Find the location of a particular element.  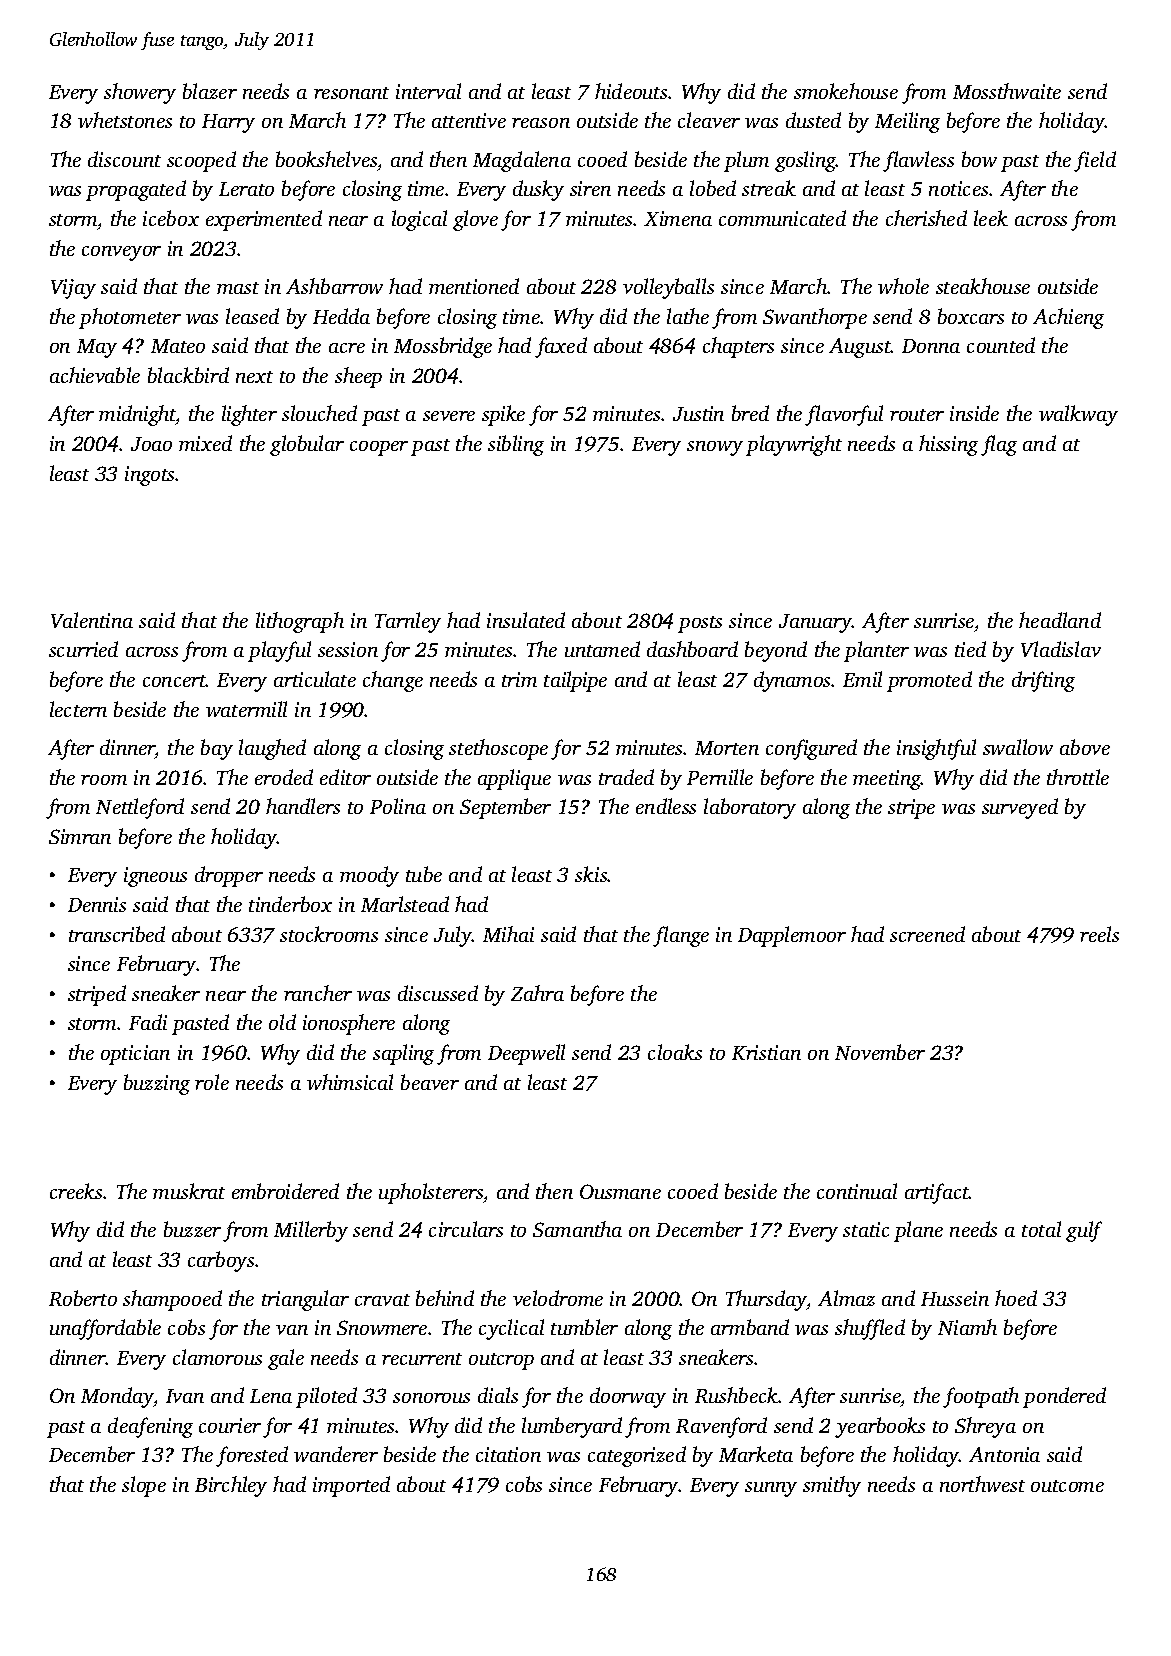

cleaver is located at coordinates (709, 120).
